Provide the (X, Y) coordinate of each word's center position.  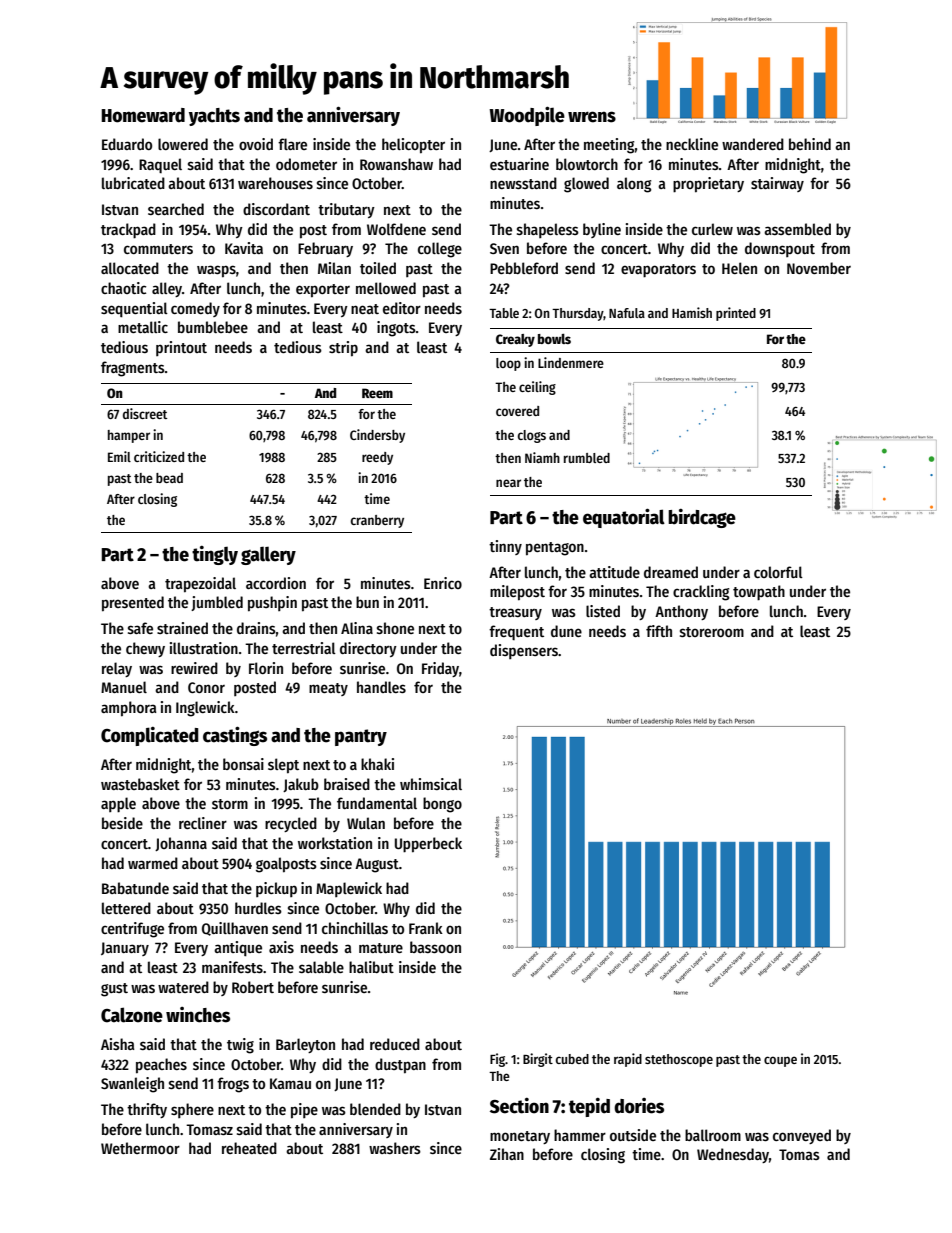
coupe (780, 1061)
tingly (215, 555)
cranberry (377, 521)
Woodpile (527, 116)
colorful (778, 572)
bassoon (435, 947)
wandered (753, 144)
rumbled (587, 458)
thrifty (147, 1110)
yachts (214, 117)
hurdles (258, 908)
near (508, 483)
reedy (377, 458)
